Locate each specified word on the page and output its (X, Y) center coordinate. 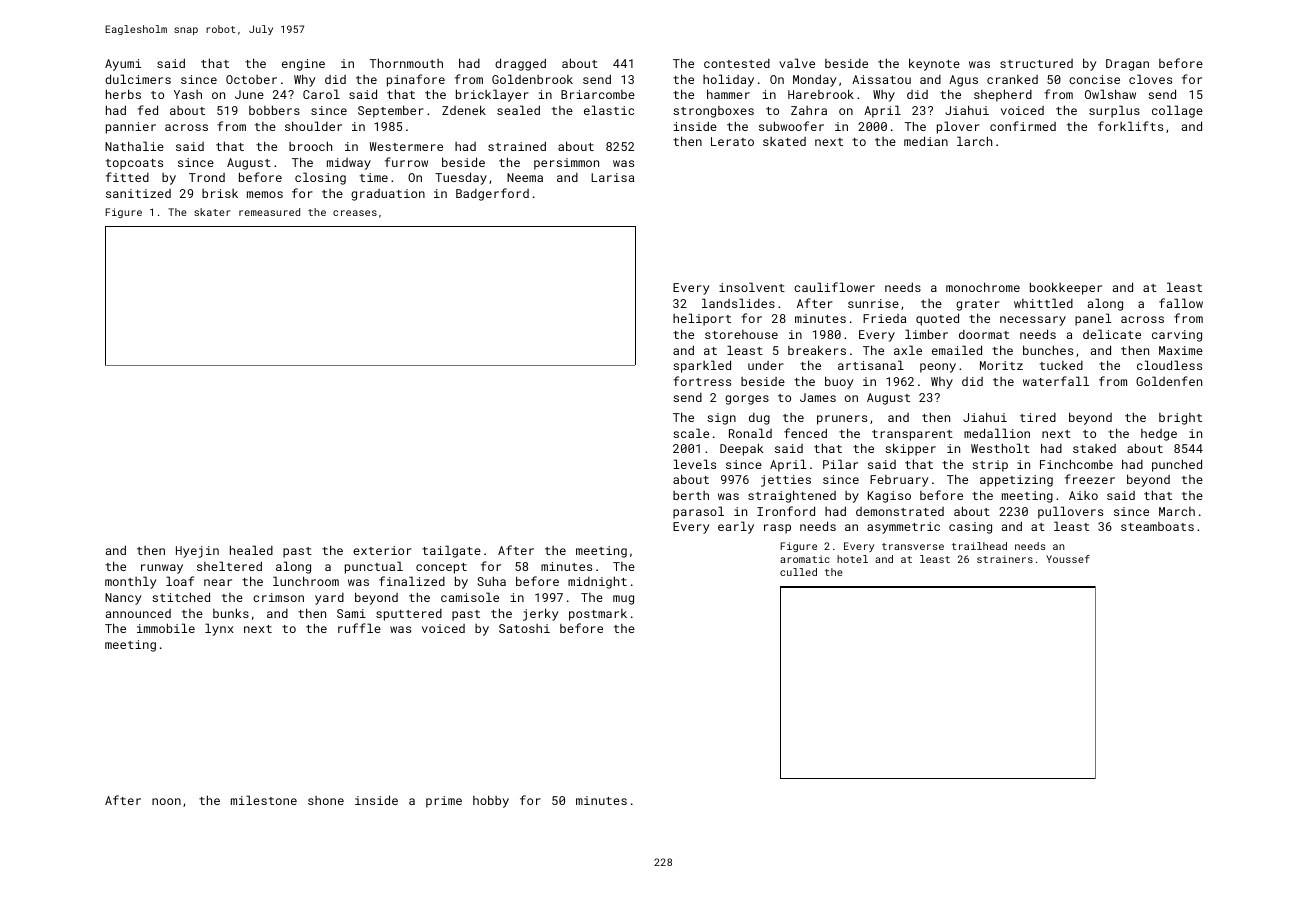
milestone (264, 800)
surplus (1114, 111)
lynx (219, 629)
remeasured (269, 212)
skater (212, 212)
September (391, 111)
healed (251, 550)
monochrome (983, 287)
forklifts (1130, 126)
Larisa (612, 177)
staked (1094, 448)
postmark (598, 615)
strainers (1005, 559)
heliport (702, 319)
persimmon (566, 164)
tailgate (451, 551)
